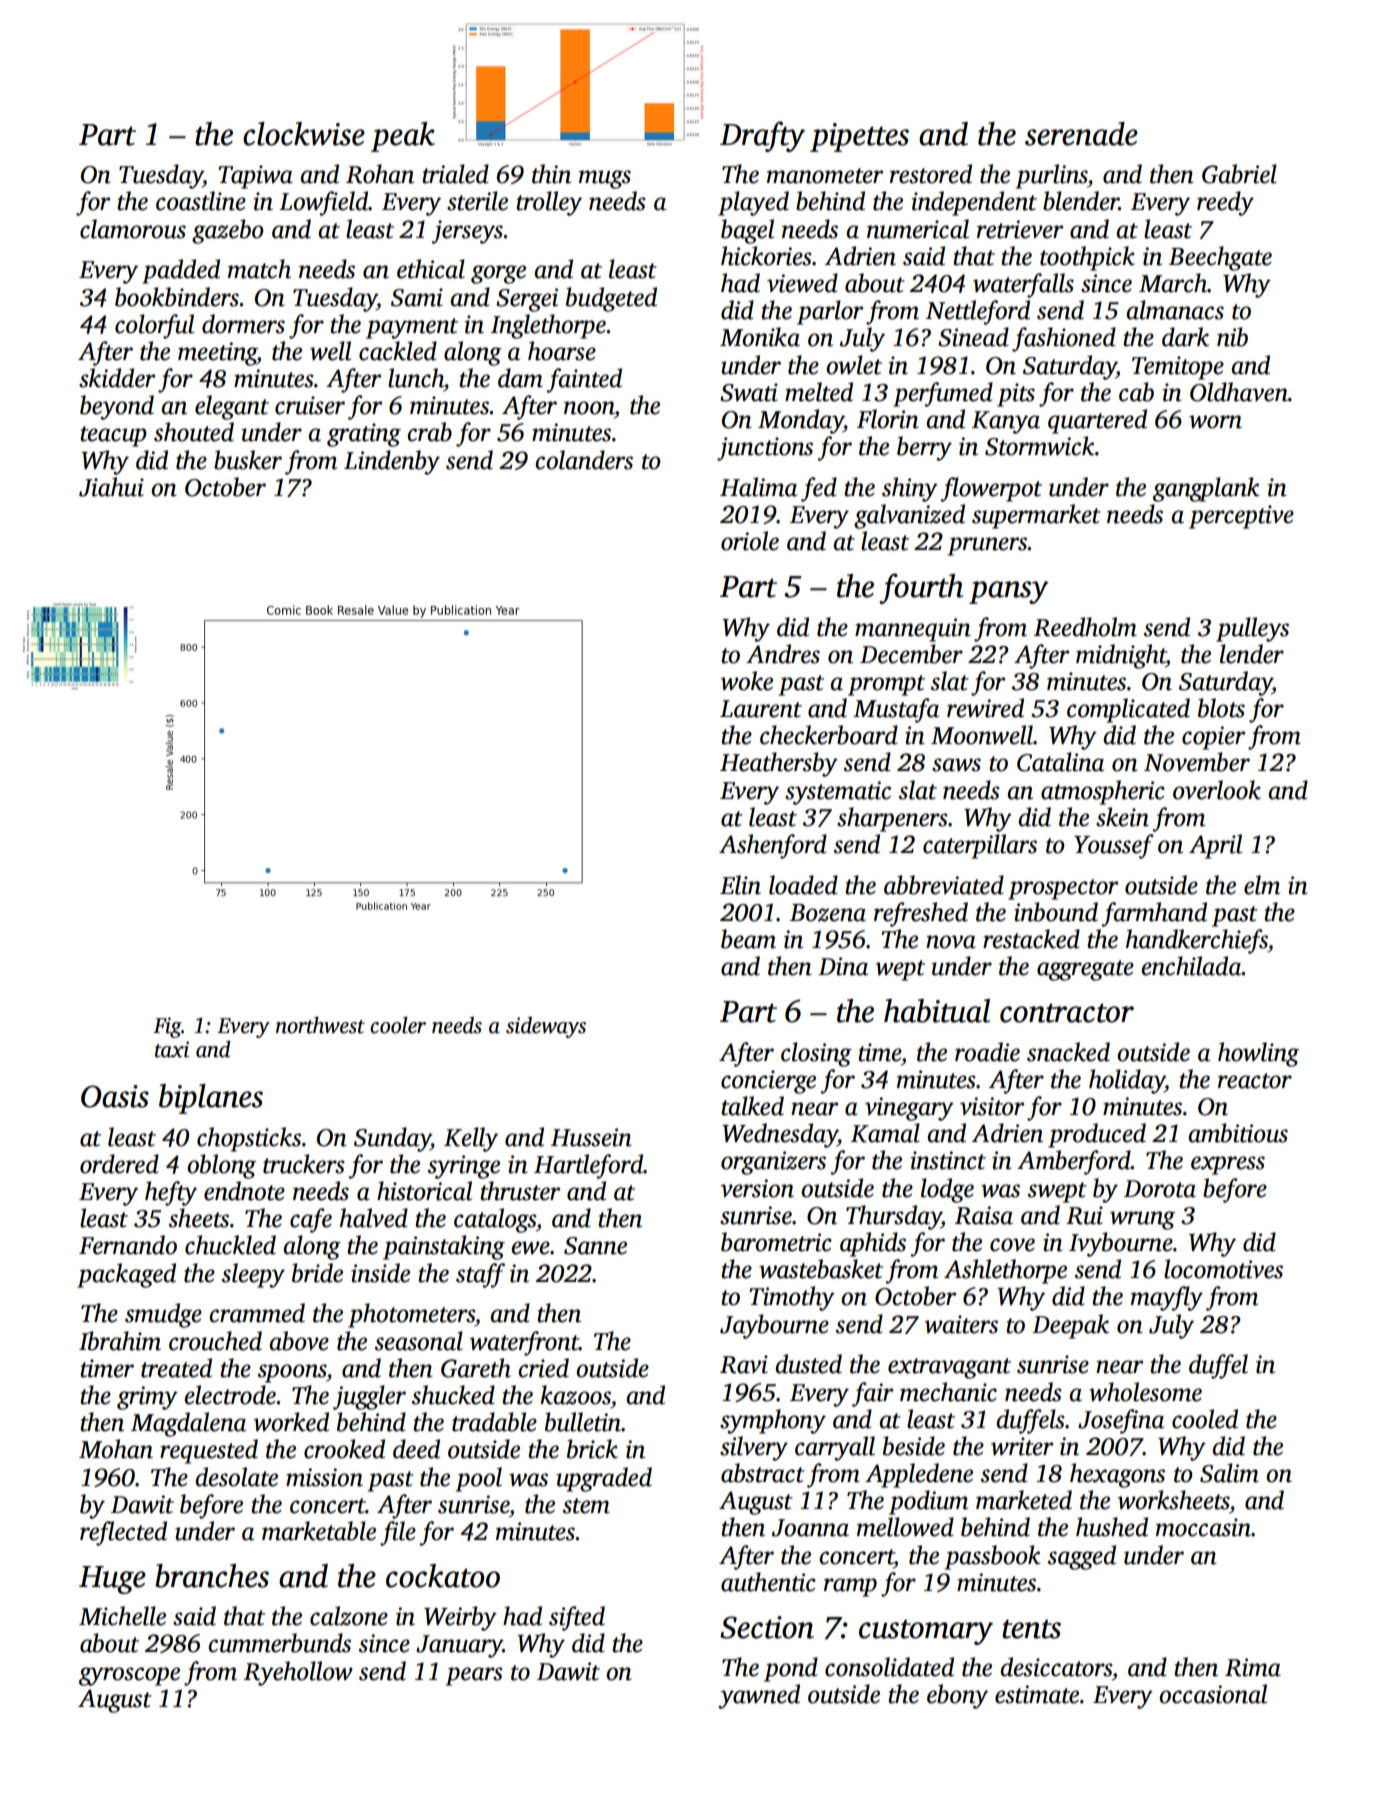 This screenshot has width=1388, height=1796. What do you see at coordinates (759, 1696) in the screenshot?
I see `yawned` at bounding box center [759, 1696].
